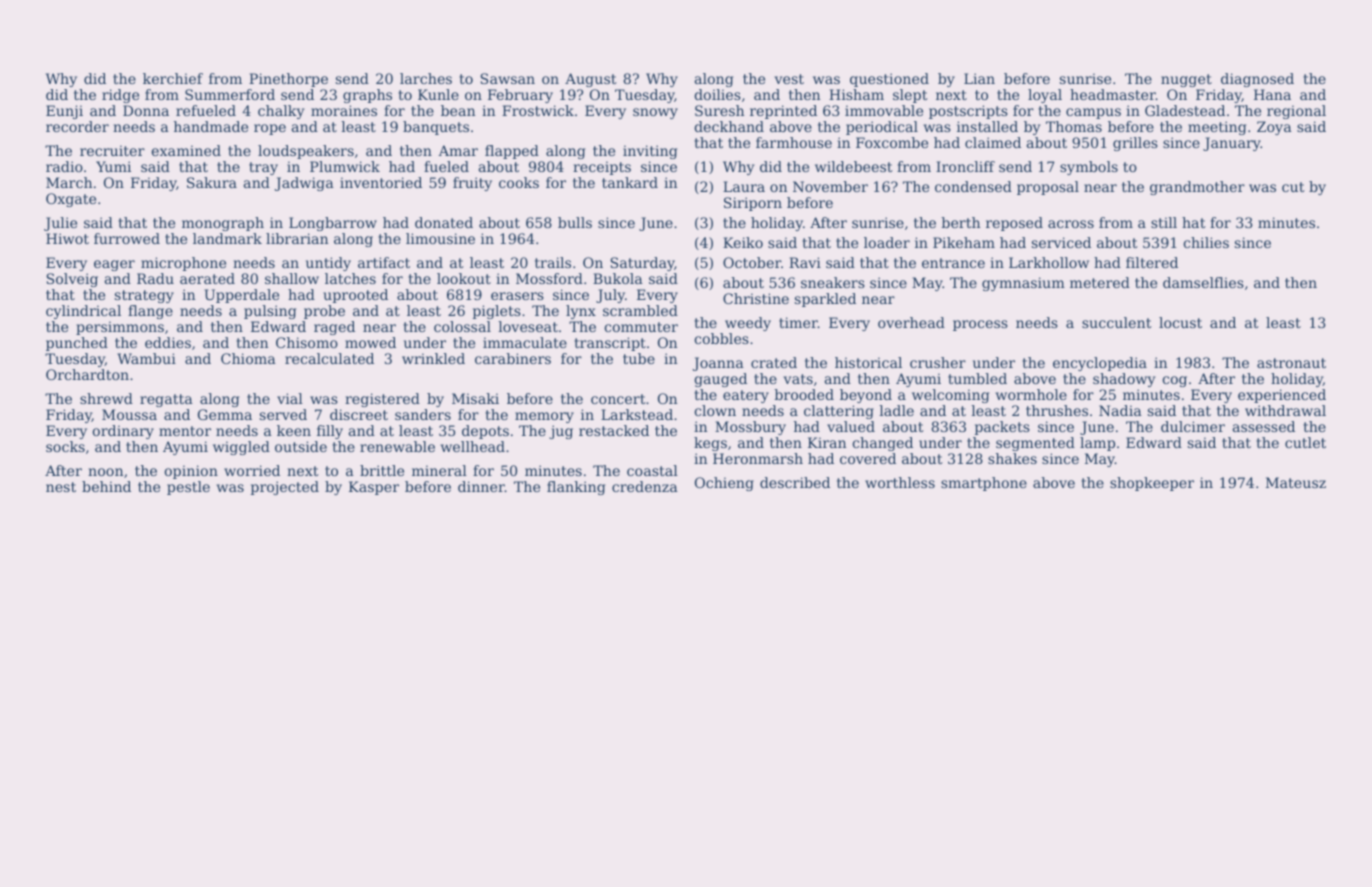  Describe the element at coordinates (65, 446) in the screenshot. I see `socks` at that location.
